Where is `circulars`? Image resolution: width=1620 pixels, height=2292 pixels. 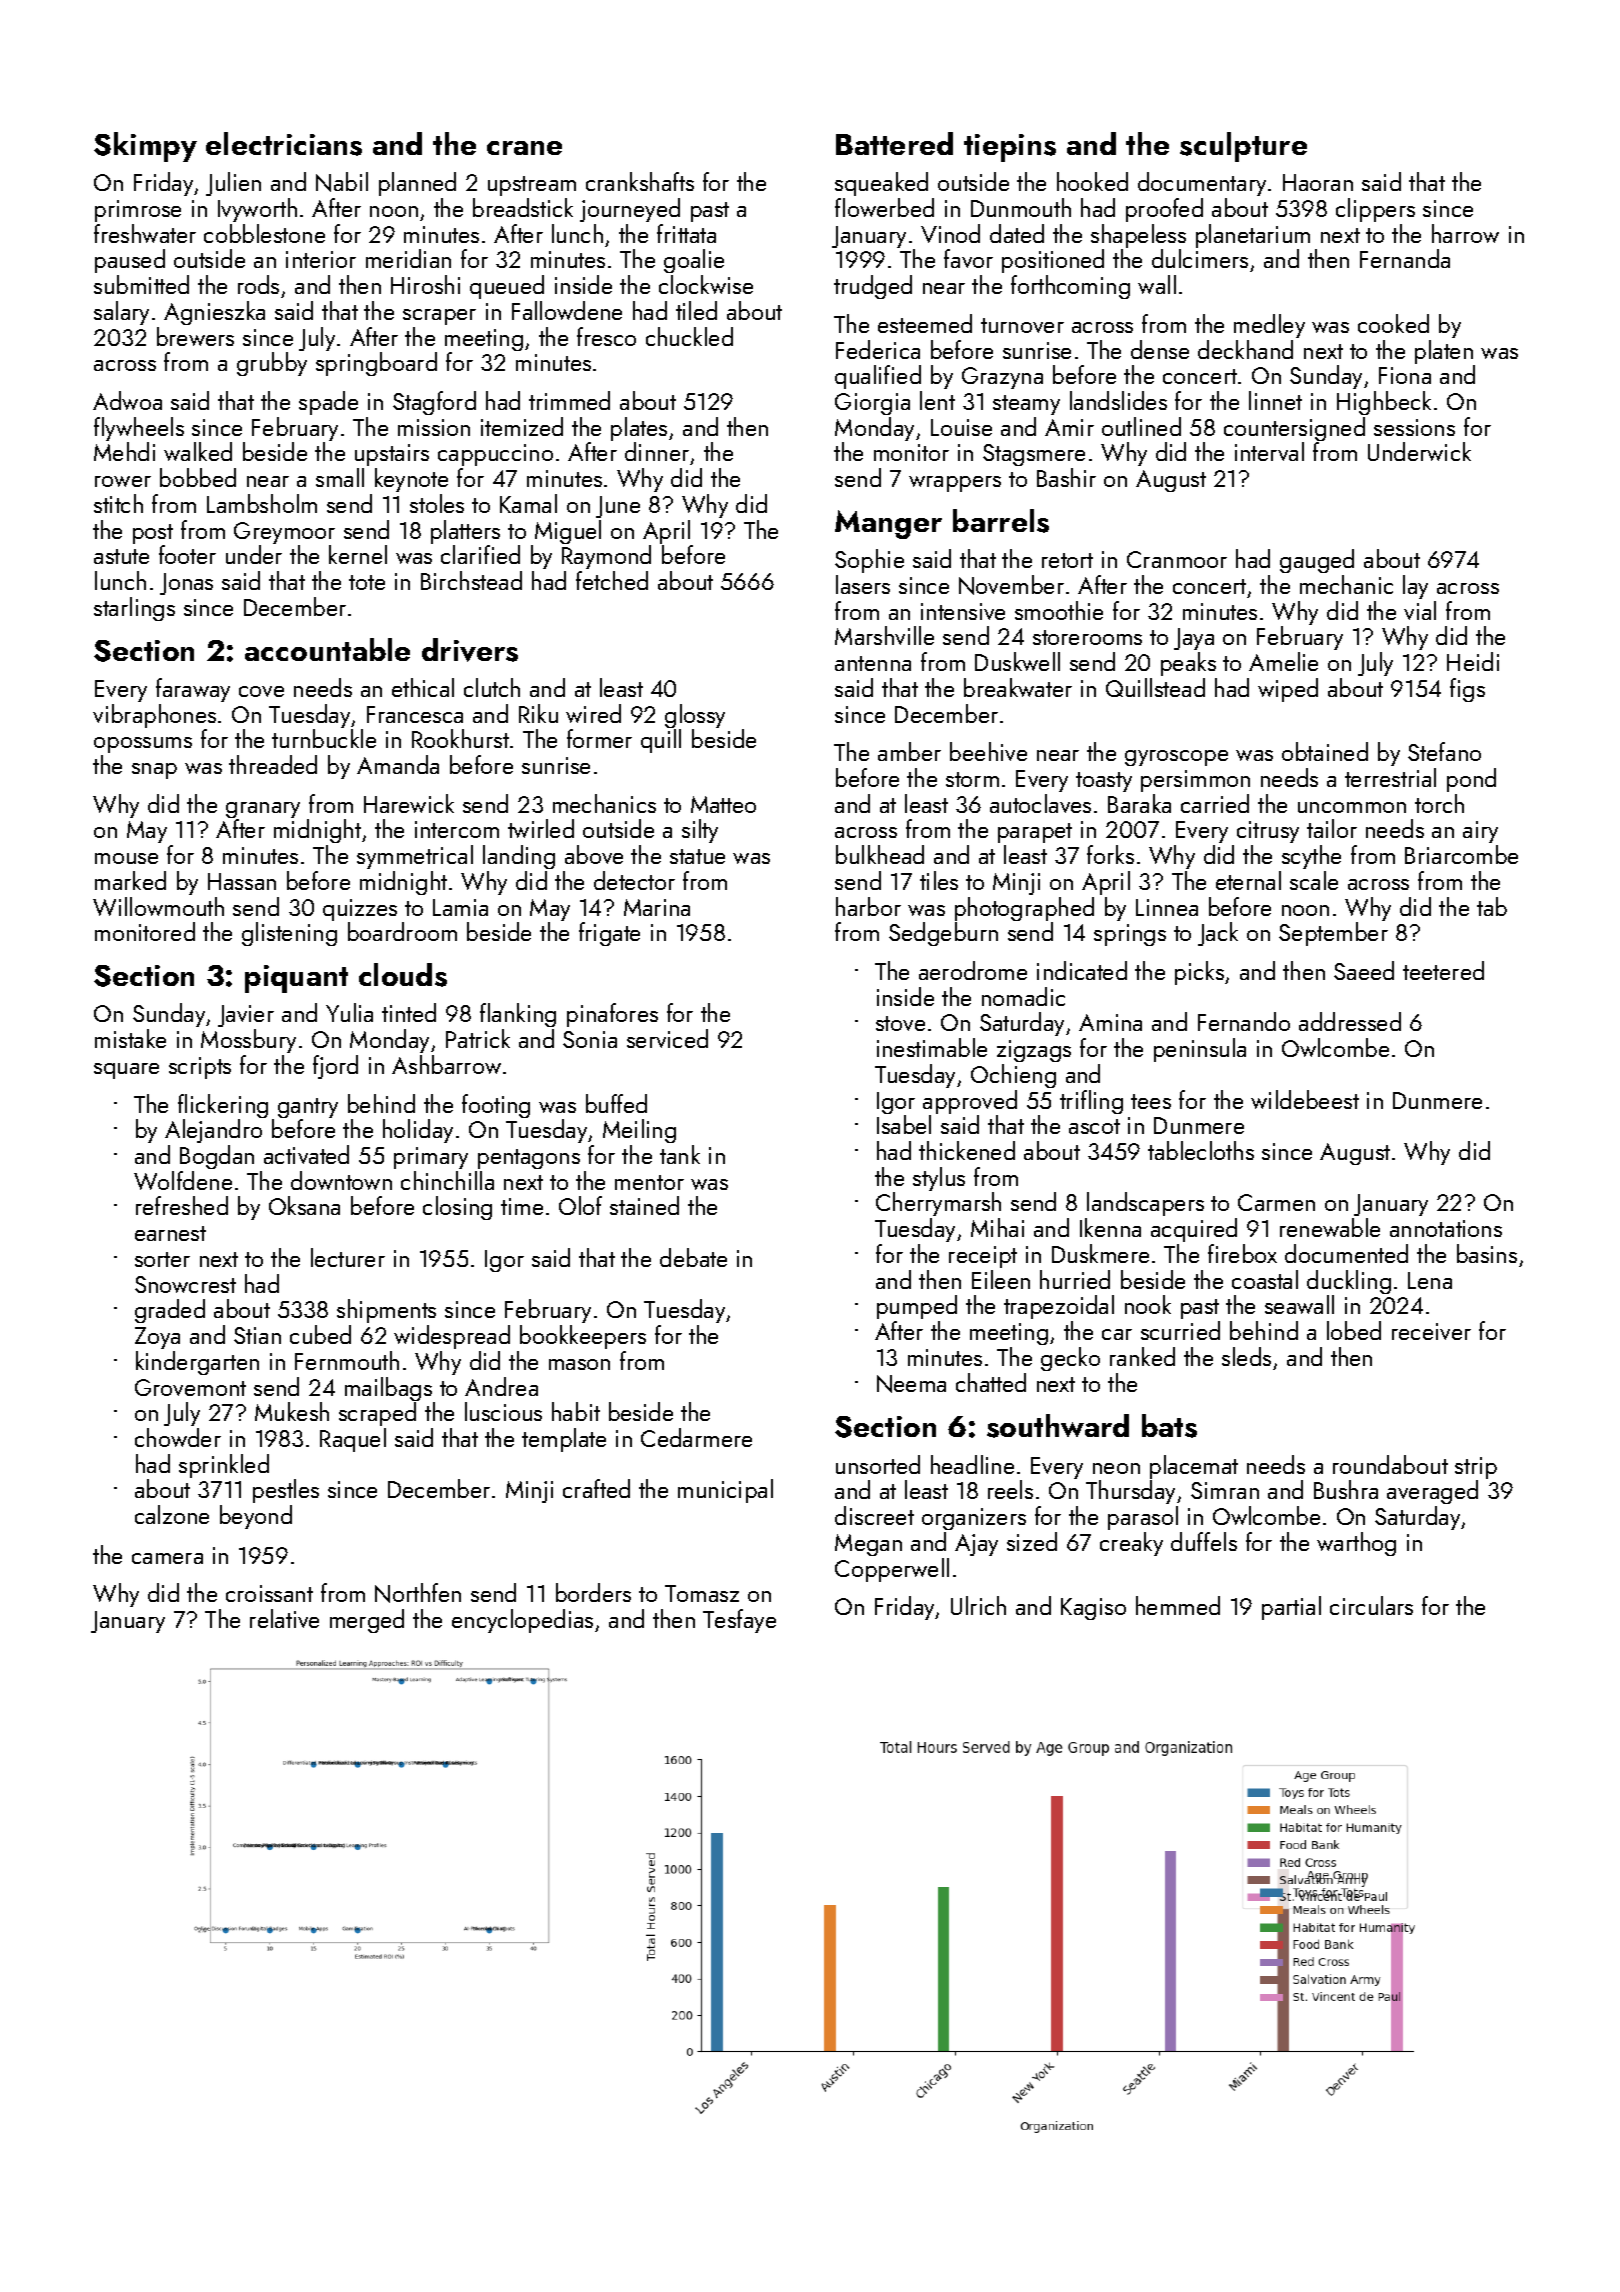
circulars is located at coordinates (1371, 1605).
